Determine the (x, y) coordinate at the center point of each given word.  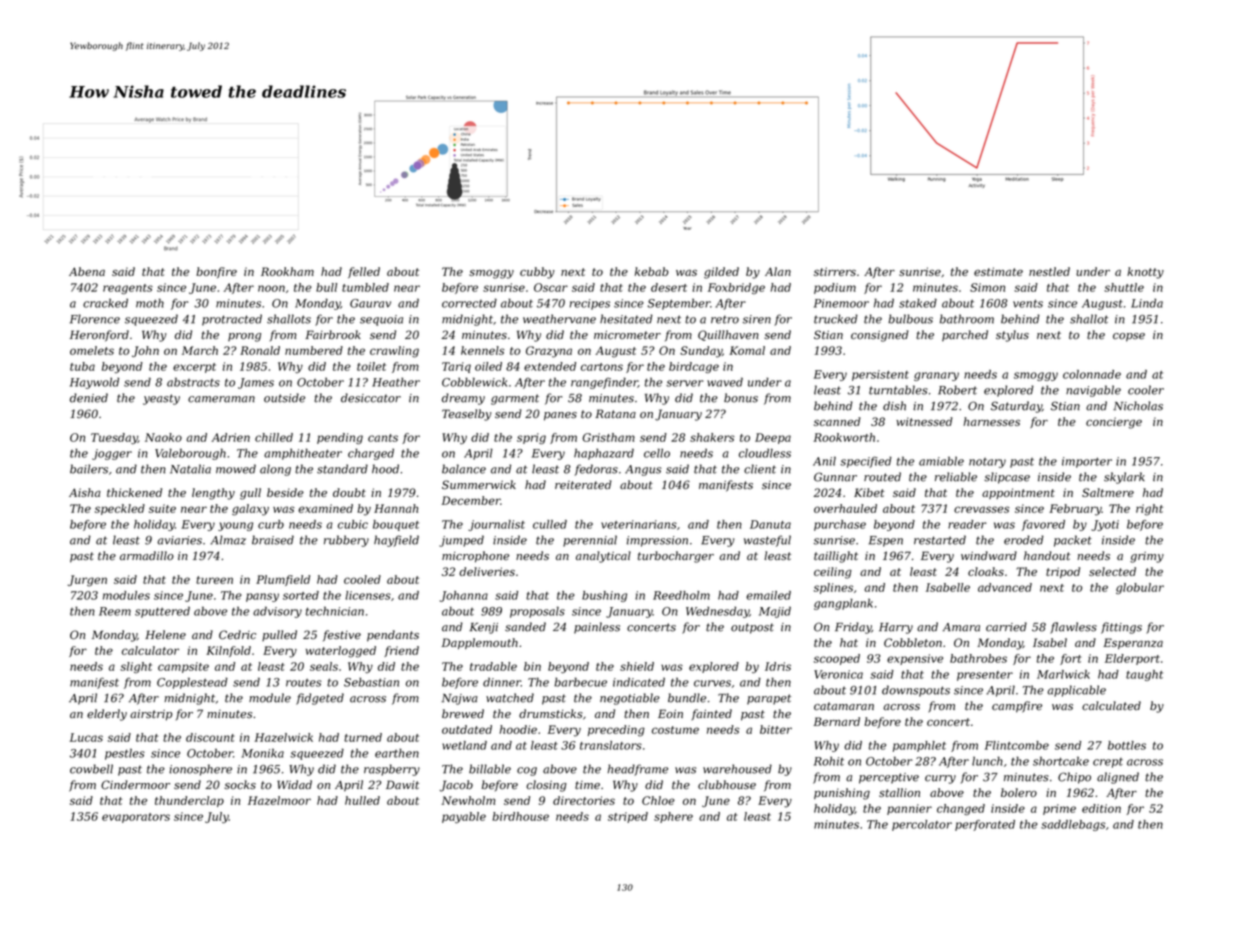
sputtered (162, 612)
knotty (1145, 273)
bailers (89, 469)
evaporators (136, 818)
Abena (87, 271)
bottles (1127, 745)
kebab (652, 271)
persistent (880, 375)
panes (560, 416)
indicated (639, 682)
